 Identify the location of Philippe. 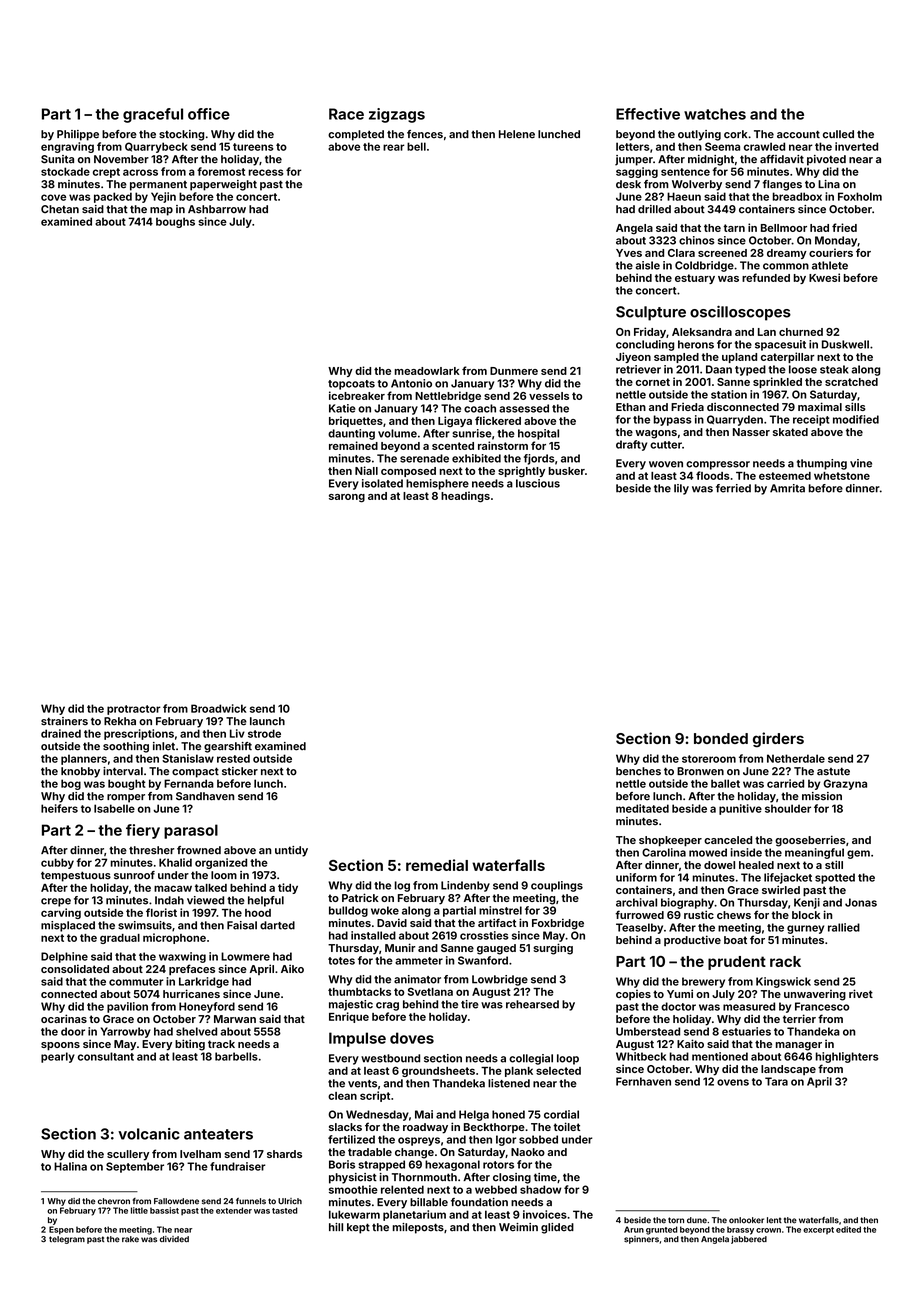
(78, 135).
